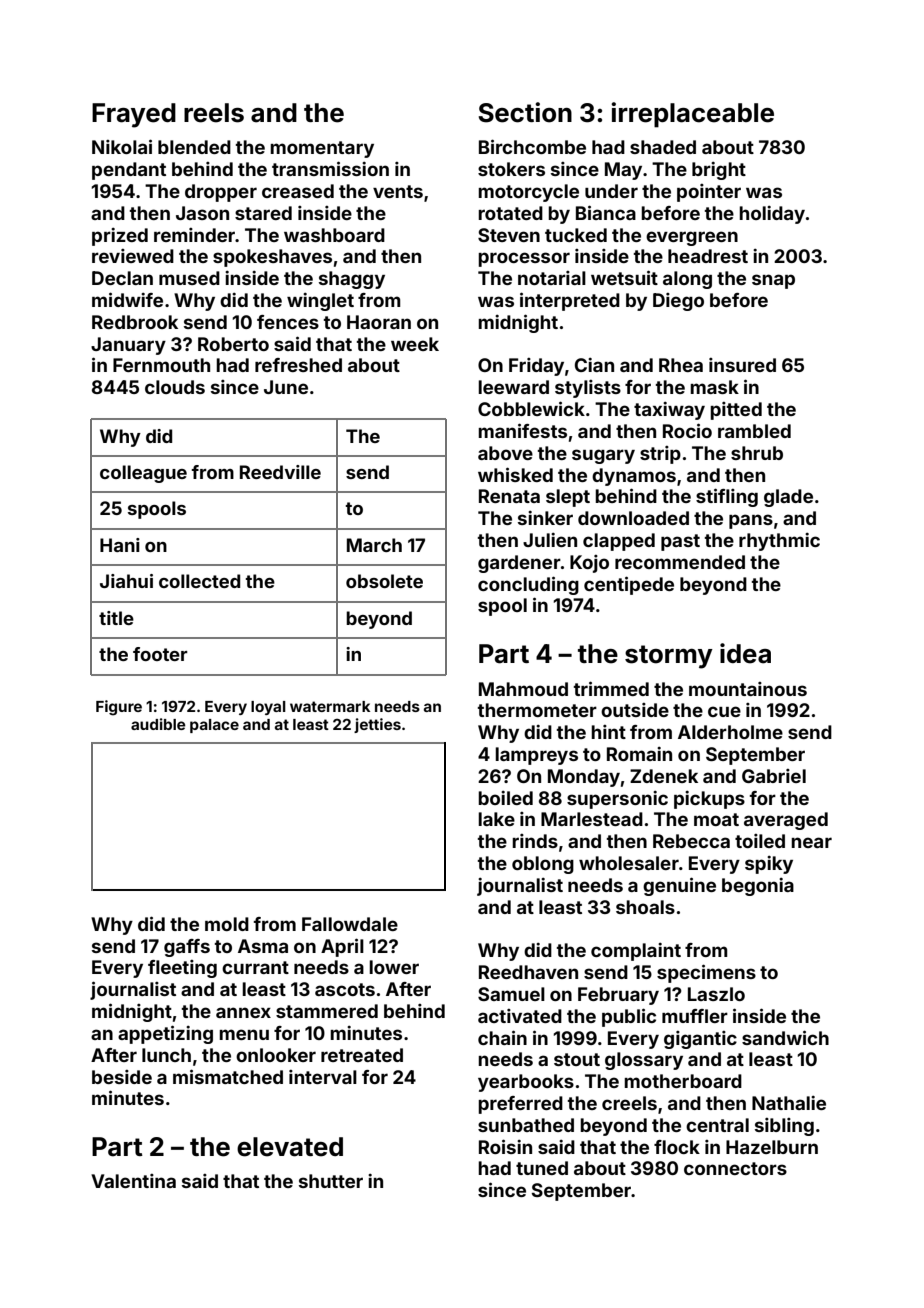 Image resolution: width=924 pixels, height=1308 pixels. I want to click on momentary, so click(322, 149).
